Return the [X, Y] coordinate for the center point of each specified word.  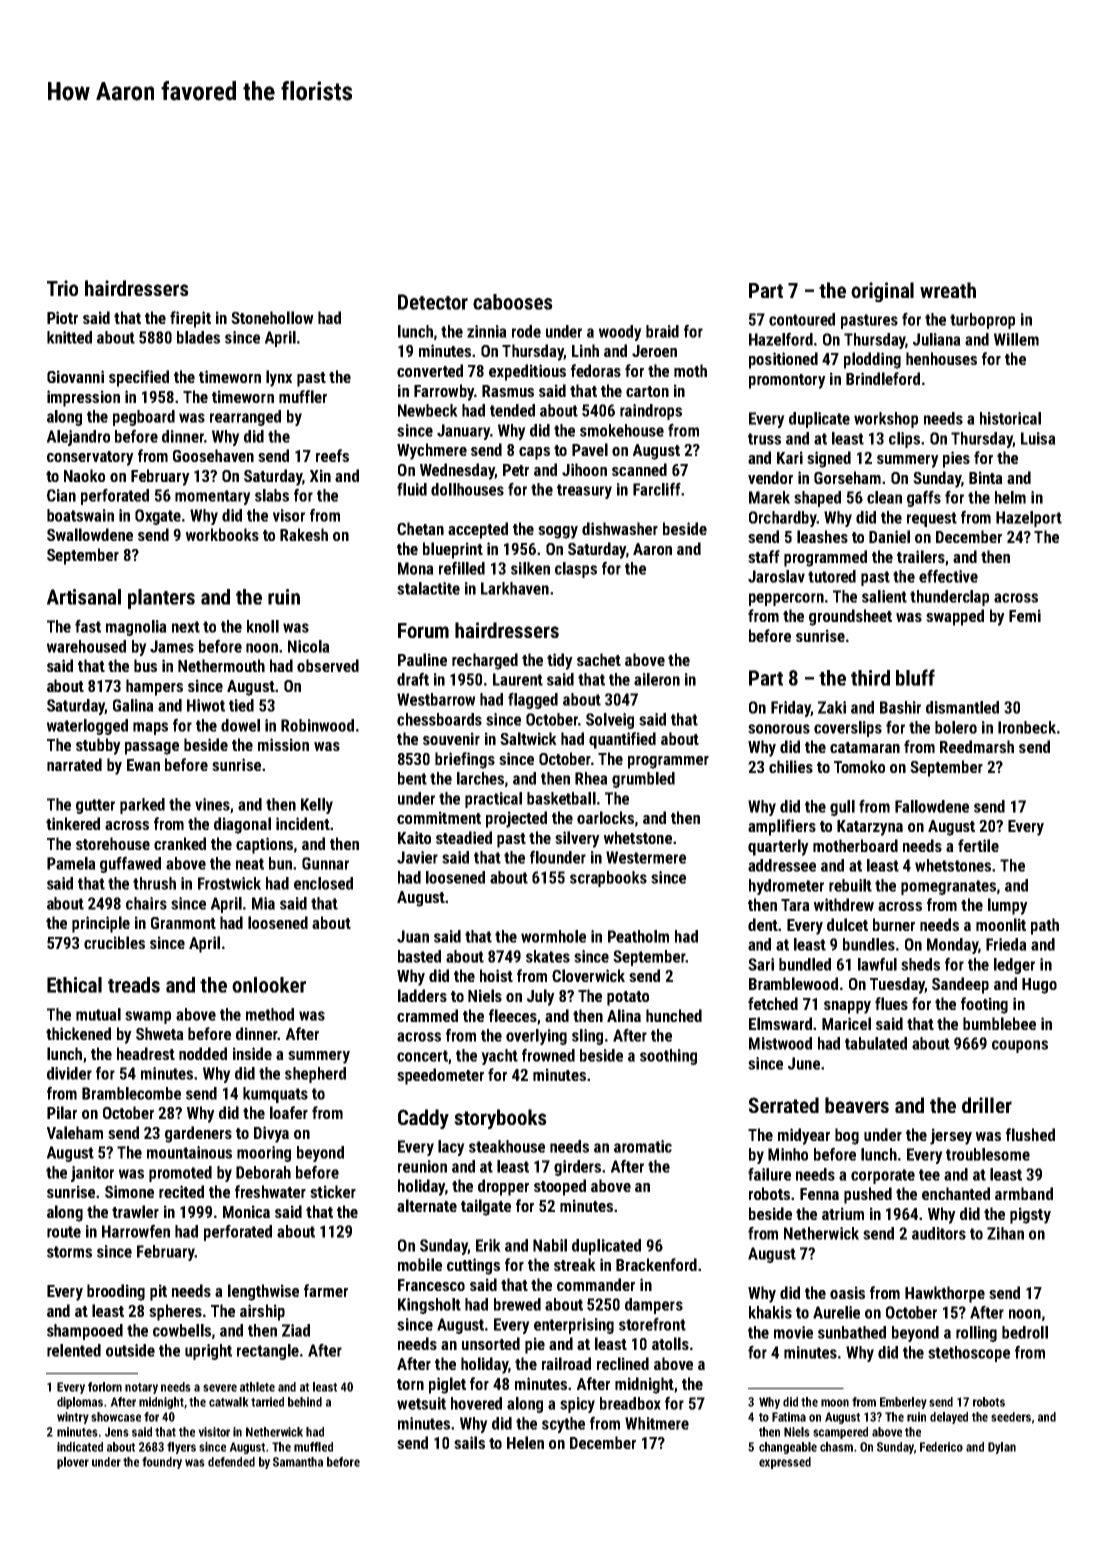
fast [88, 626]
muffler [303, 396]
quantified [622, 740]
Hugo [1039, 986]
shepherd [315, 1075]
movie [793, 1332]
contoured [802, 319]
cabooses [513, 302]
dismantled [962, 707]
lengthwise [263, 1292]
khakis [770, 1312]
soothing [668, 1057]
